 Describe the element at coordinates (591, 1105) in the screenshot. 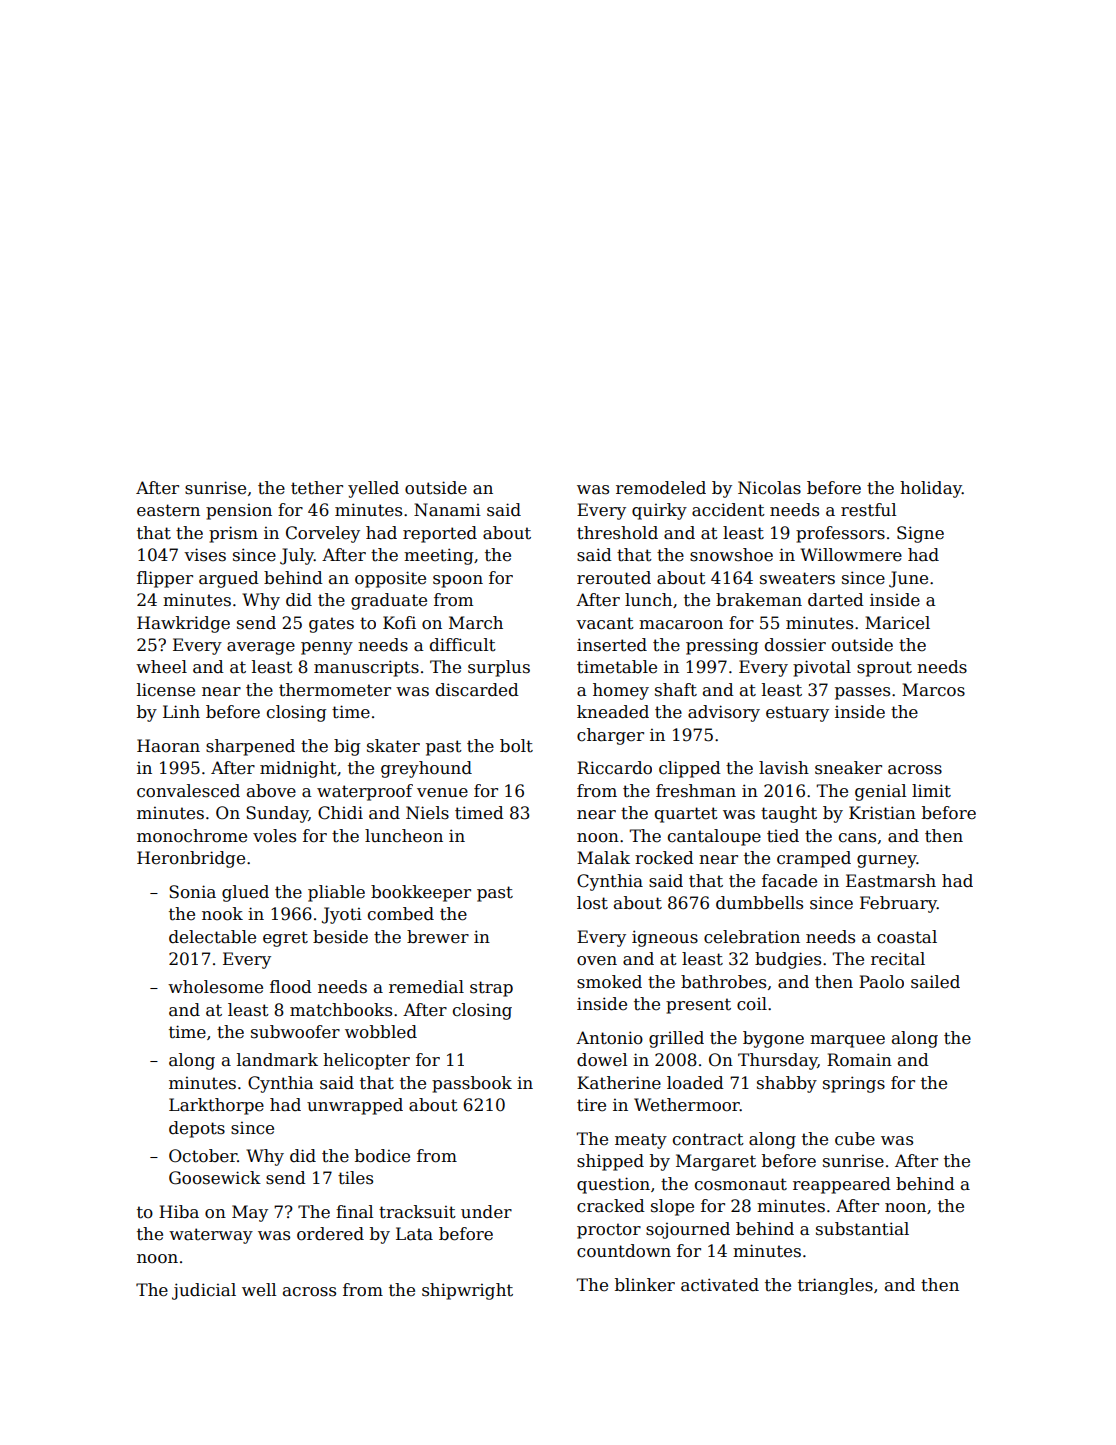

I see `tire` at that location.
